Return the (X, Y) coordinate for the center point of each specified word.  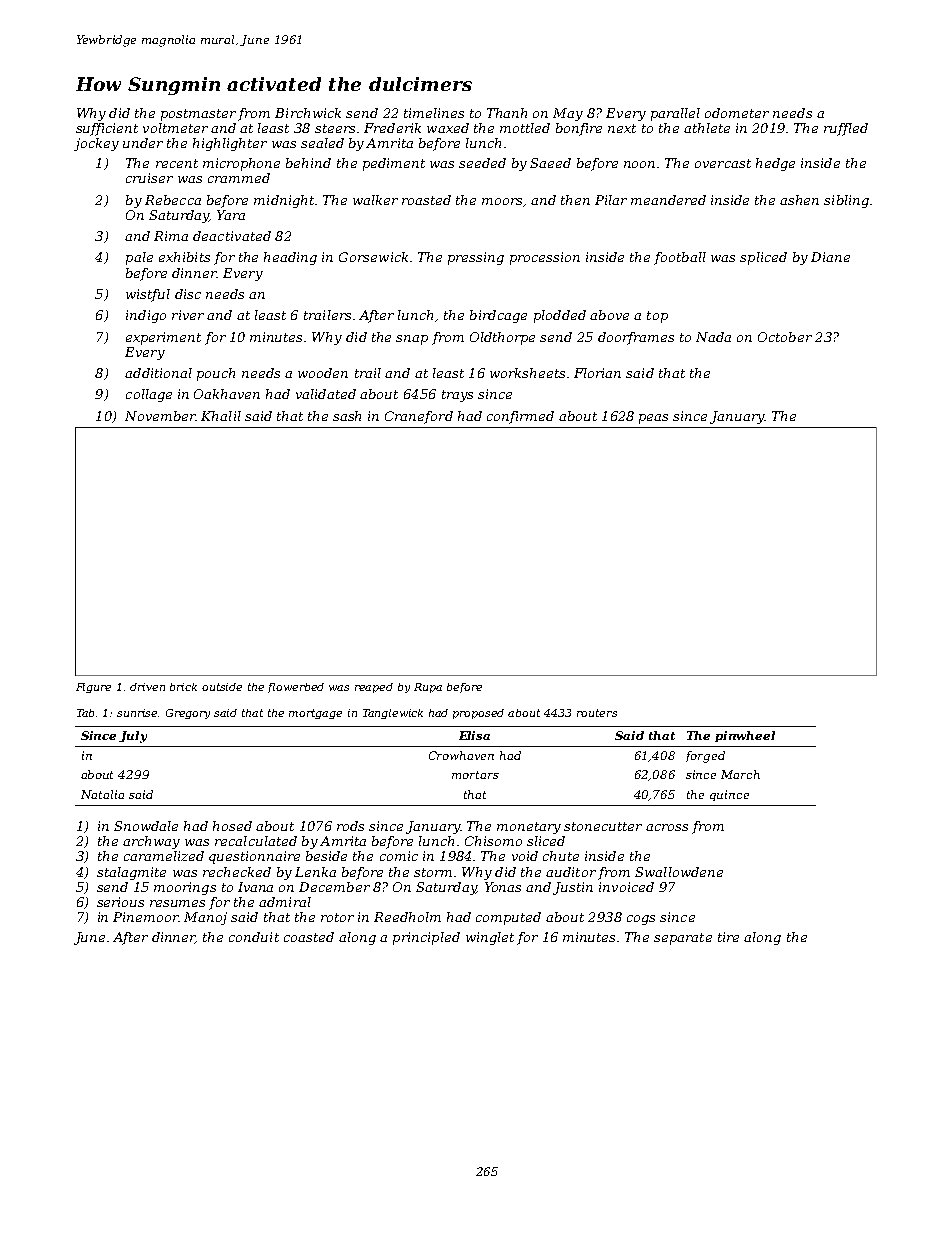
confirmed (520, 417)
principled (426, 938)
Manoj (205, 918)
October (785, 337)
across (667, 827)
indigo (146, 316)
